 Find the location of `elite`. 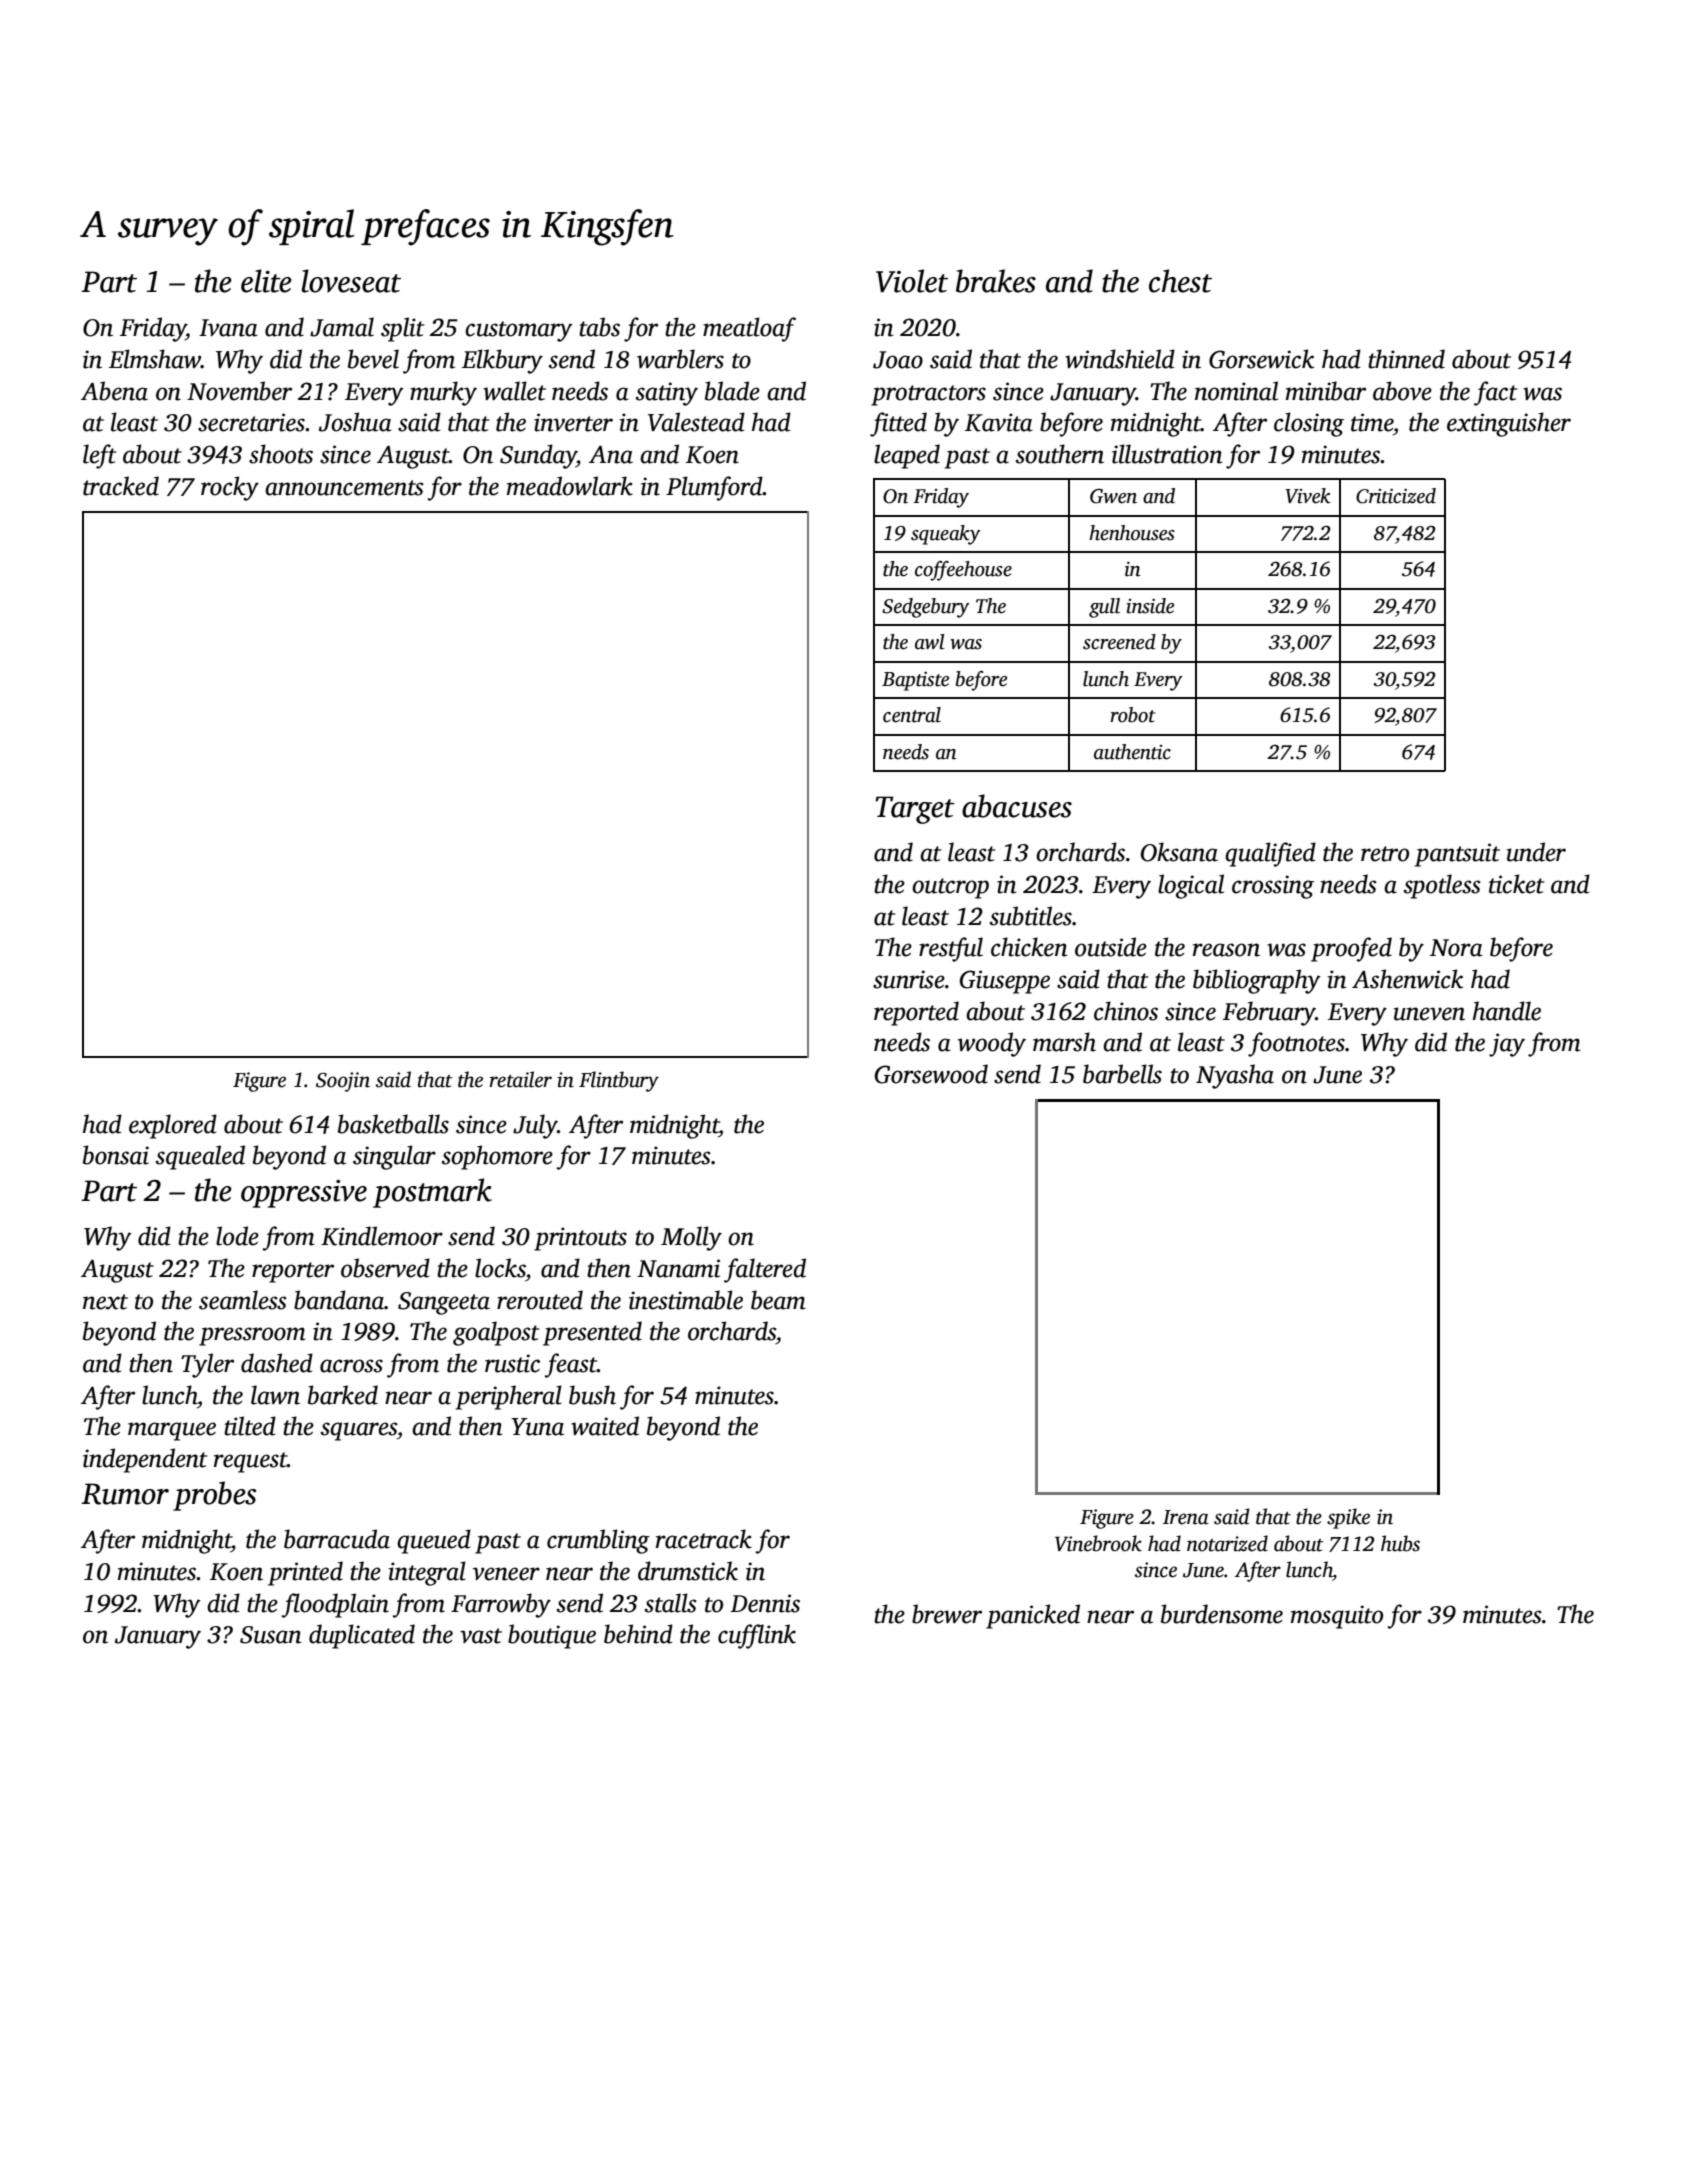

elite is located at coordinates (266, 281).
